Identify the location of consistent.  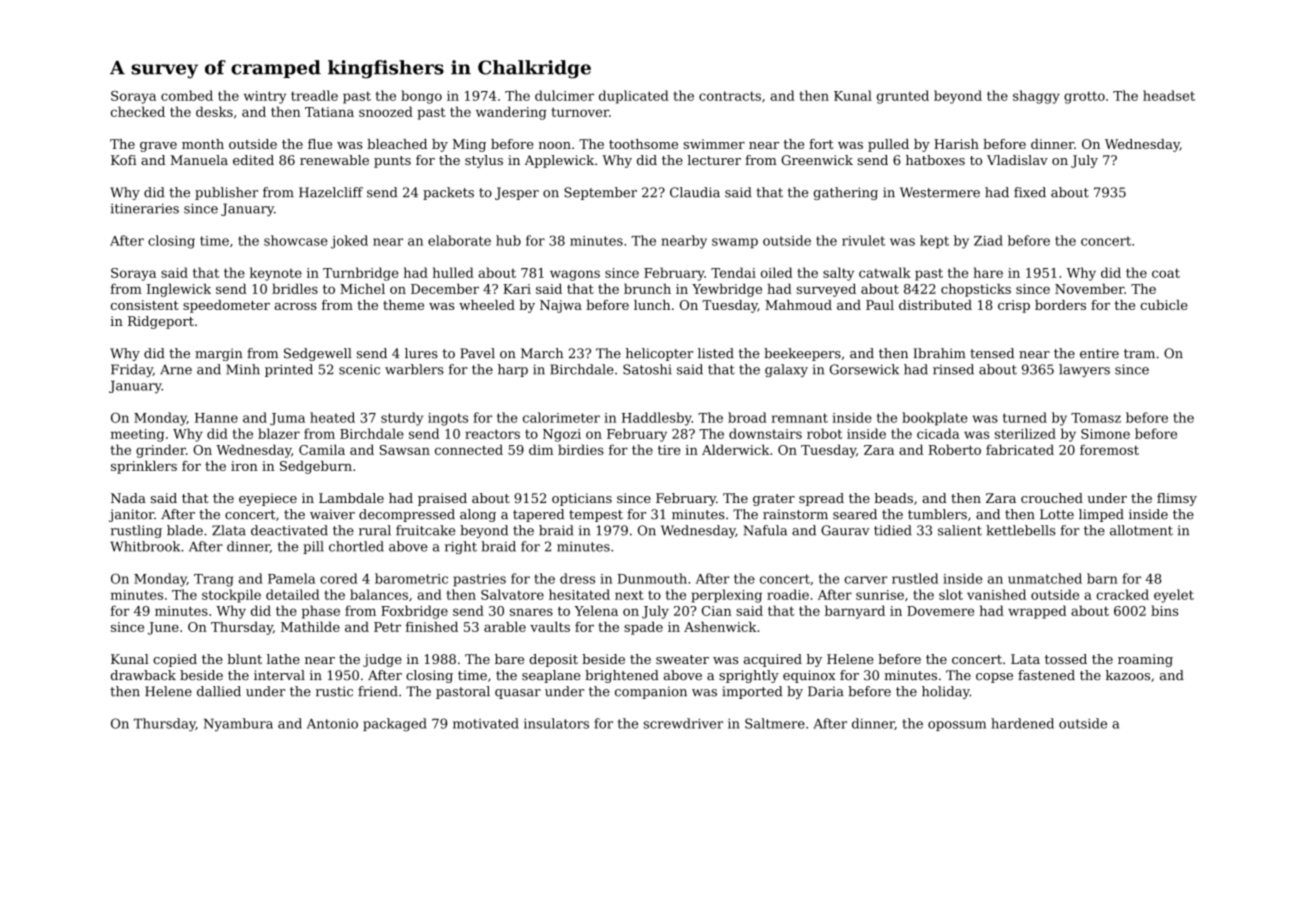
(145, 305).
